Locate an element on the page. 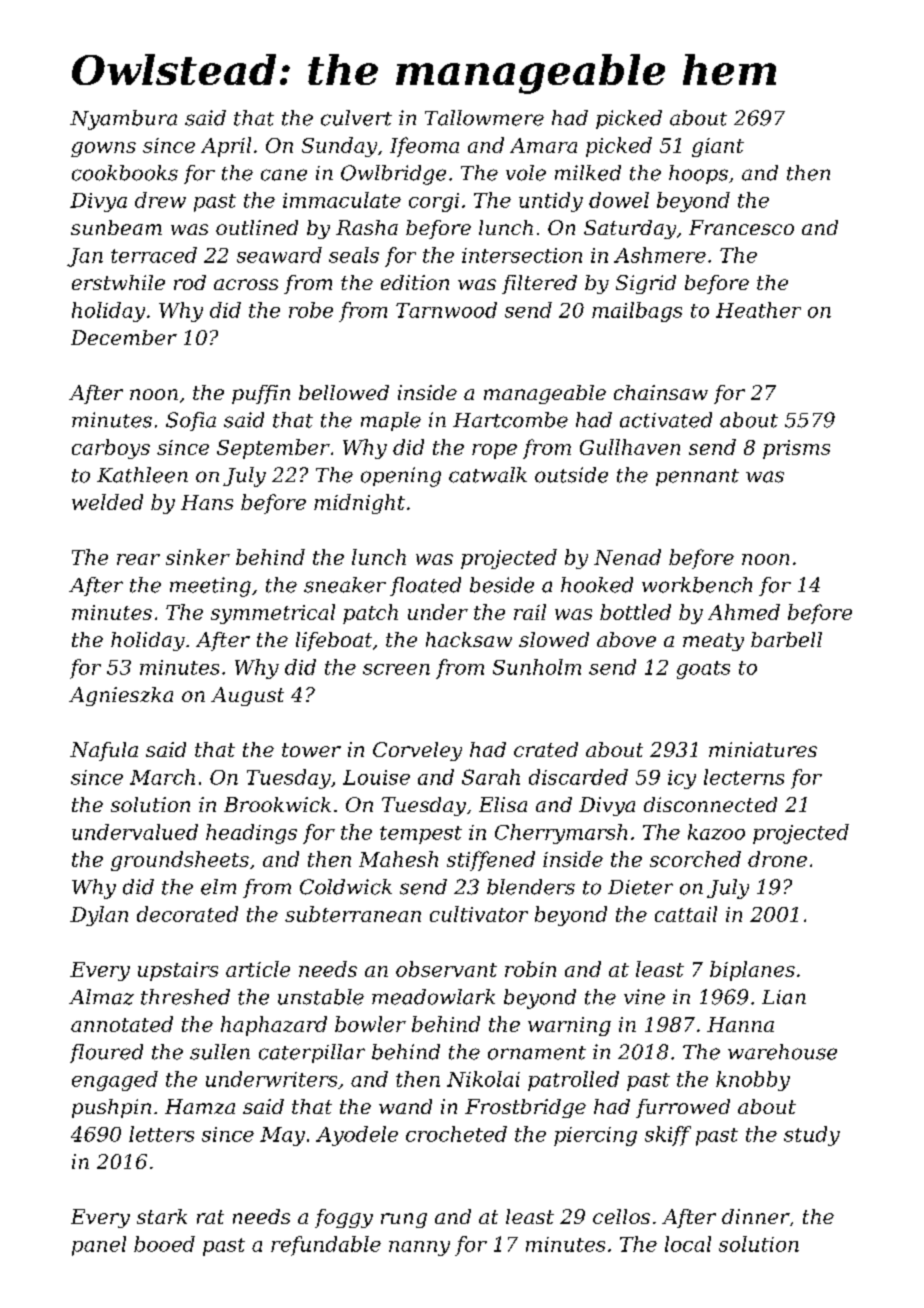 This page has width=924, height=1308. March is located at coordinates (162, 777).
